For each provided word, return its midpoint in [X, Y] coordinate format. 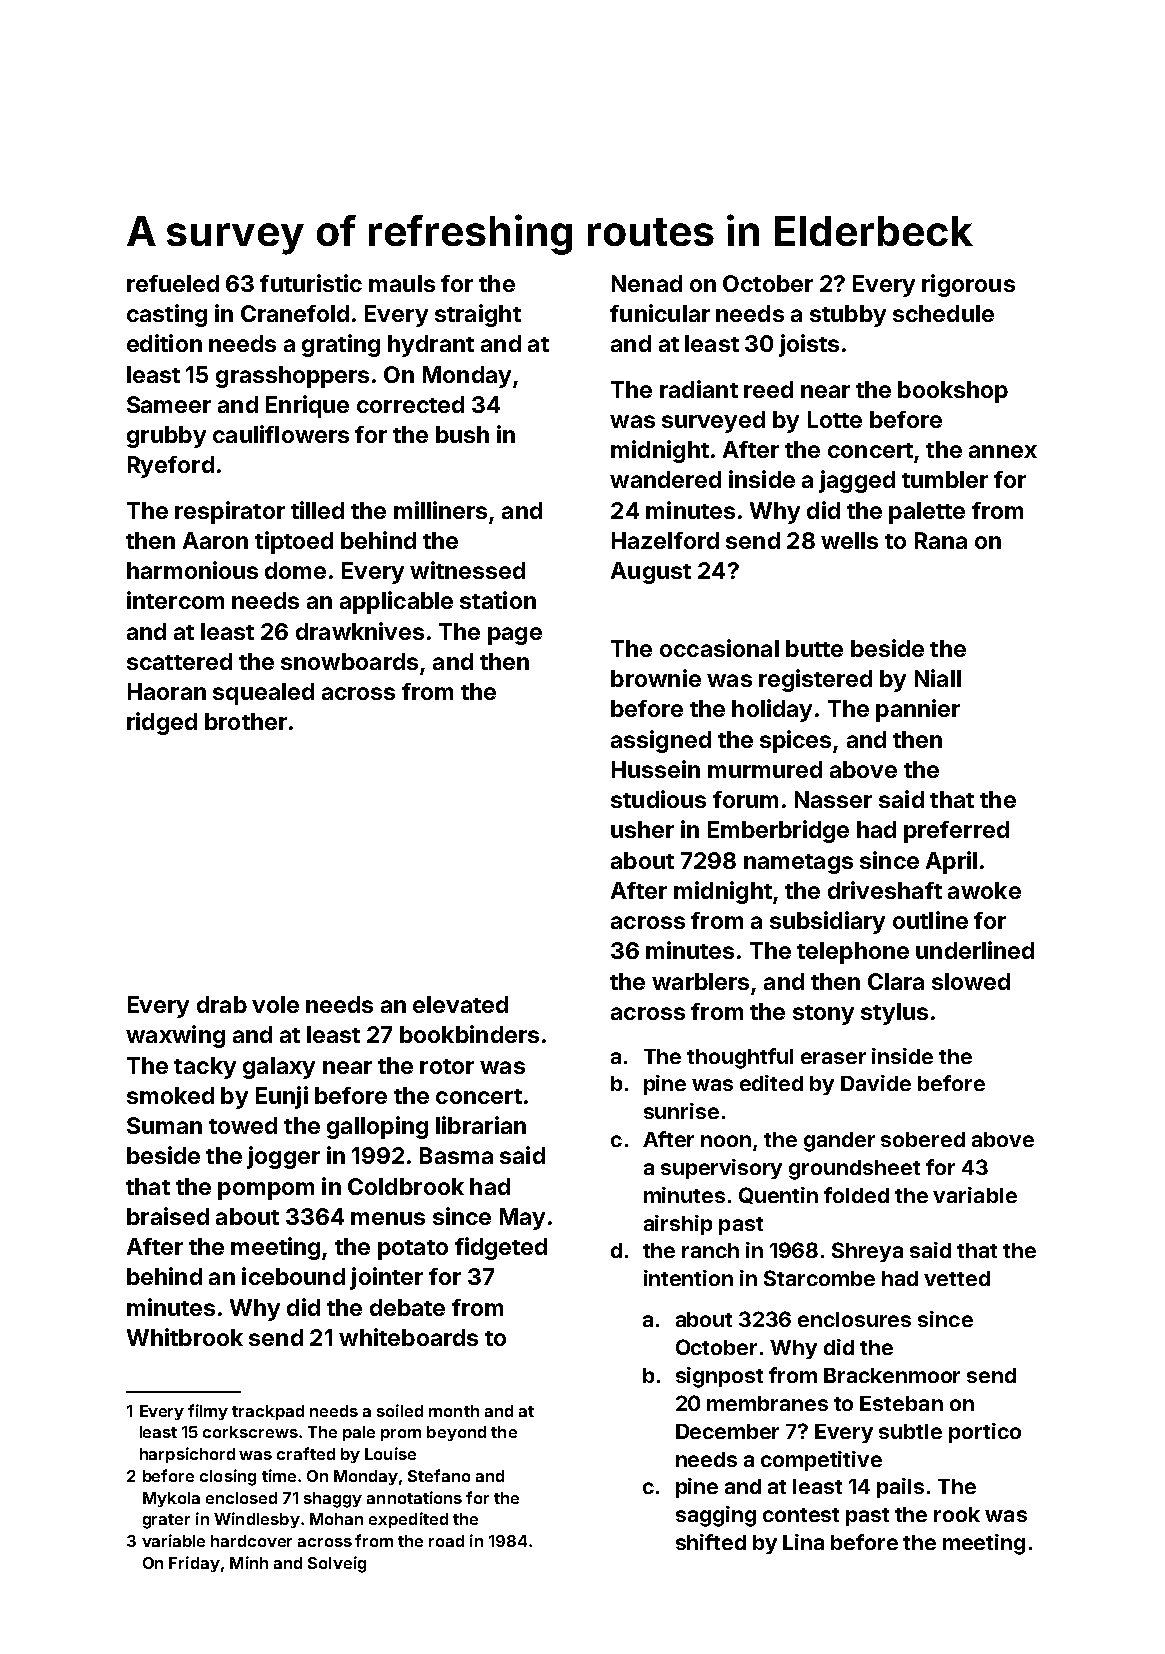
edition [164, 343]
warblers [700, 981]
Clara [896, 981]
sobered [923, 1139]
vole [275, 1004]
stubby [848, 316]
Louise [390, 1453]
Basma [456, 1155]
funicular [660, 313]
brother [246, 721]
